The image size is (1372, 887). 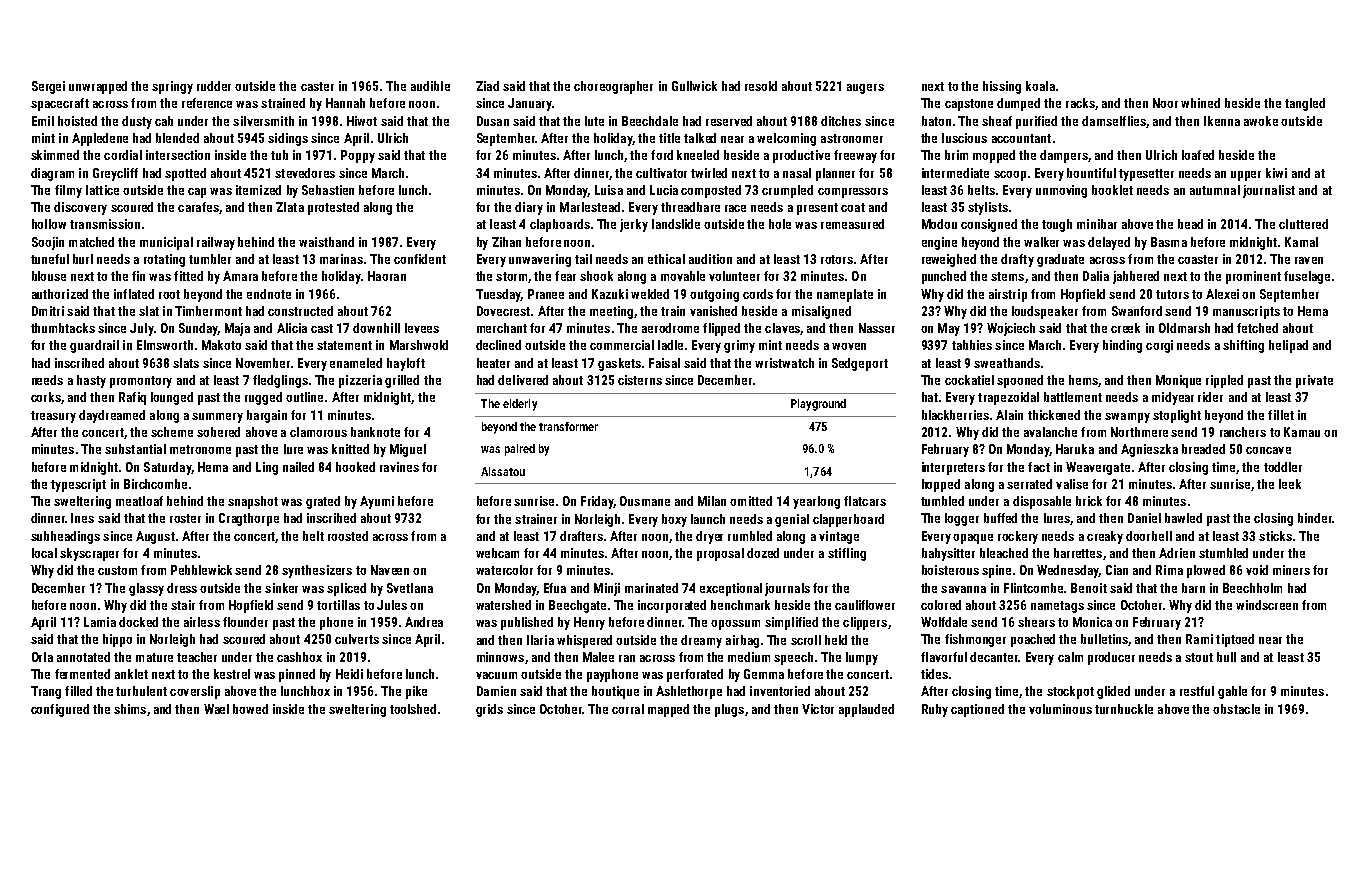 I want to click on Soojin, so click(x=48, y=243).
